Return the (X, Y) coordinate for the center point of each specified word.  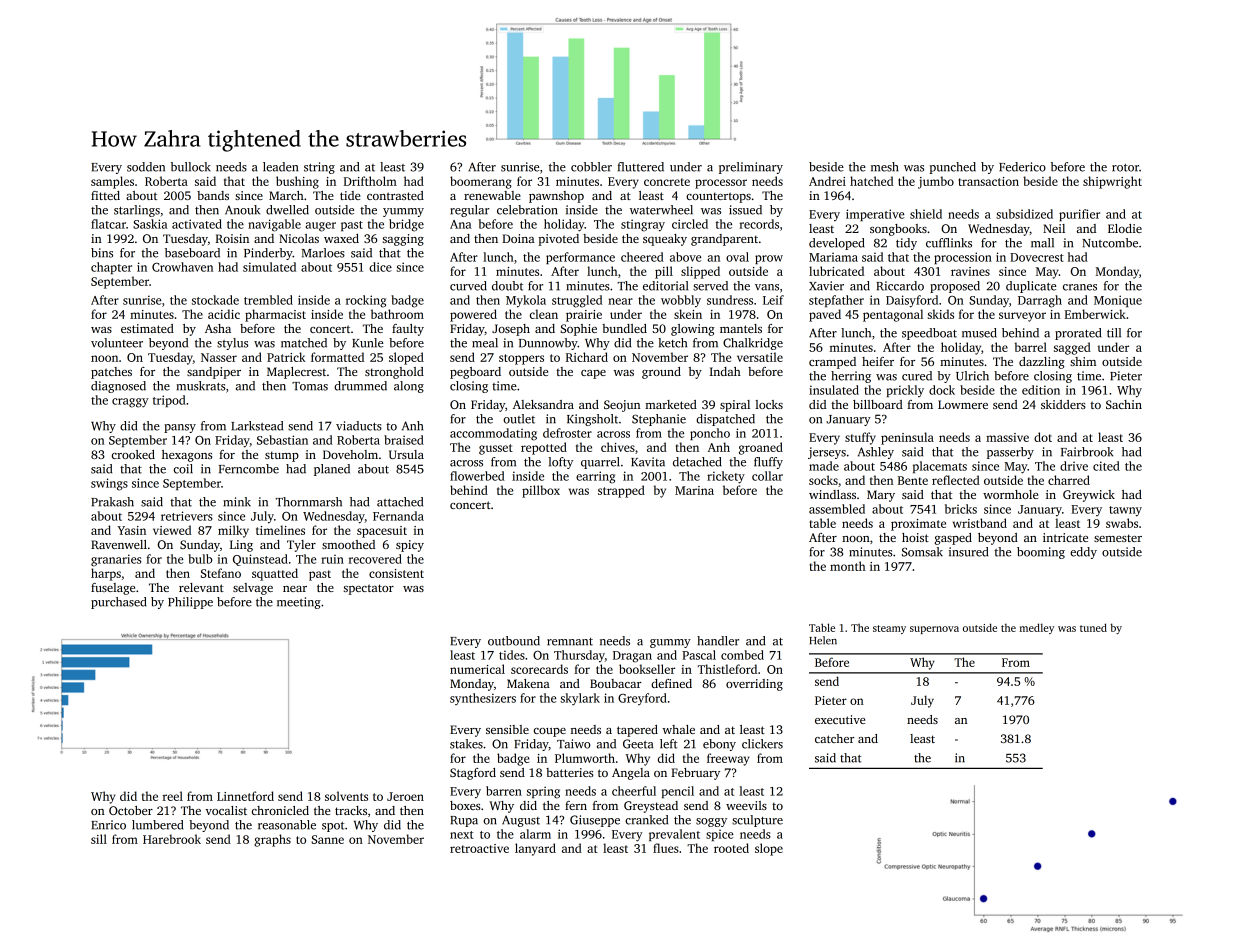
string (319, 168)
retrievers (187, 516)
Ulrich (972, 376)
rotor (1125, 168)
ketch (672, 343)
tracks (351, 810)
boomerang (481, 182)
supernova (934, 630)
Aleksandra (543, 404)
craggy (130, 403)
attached (400, 502)
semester (1118, 538)
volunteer (117, 343)
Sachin (1124, 404)
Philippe (190, 603)
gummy (670, 643)
